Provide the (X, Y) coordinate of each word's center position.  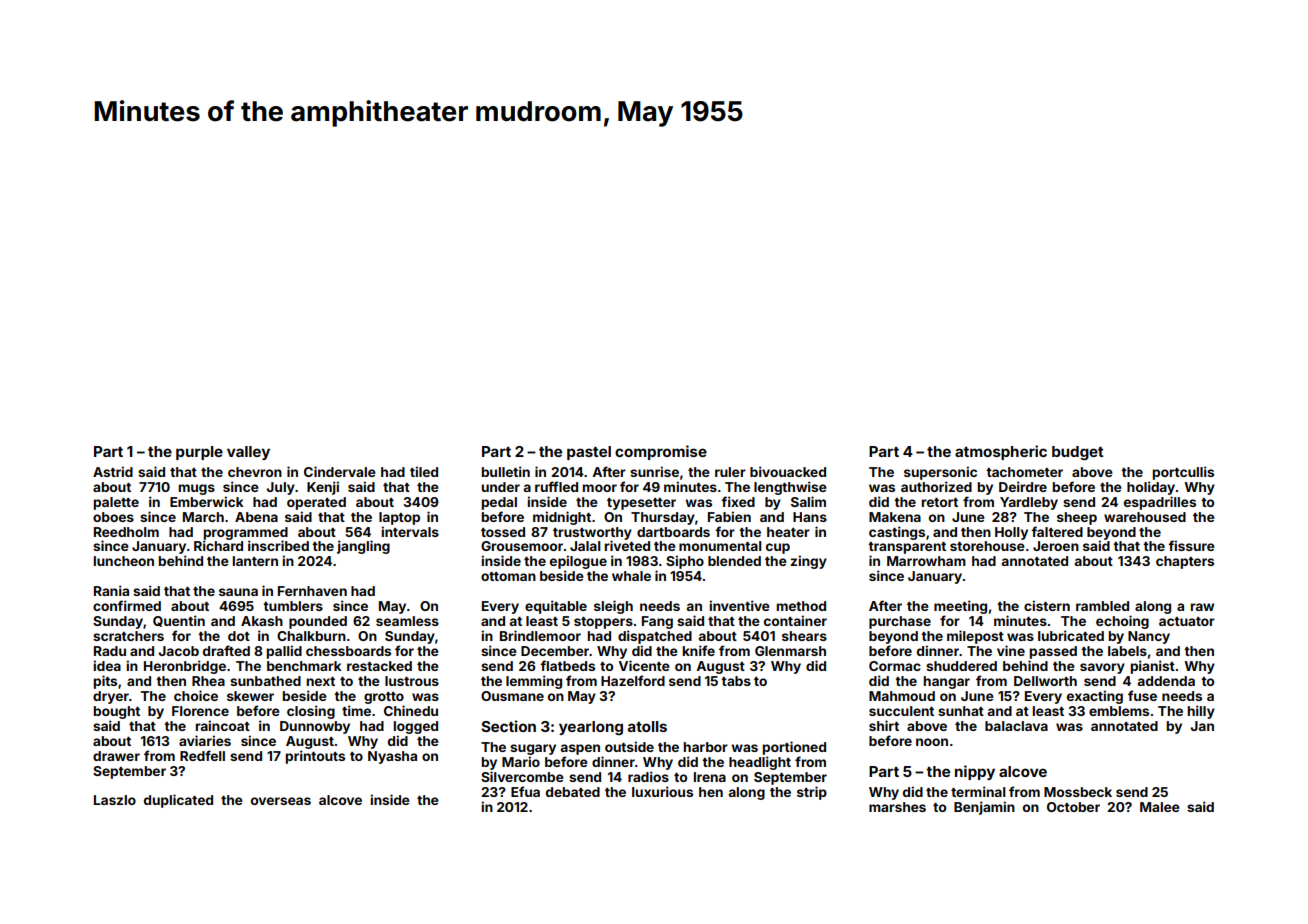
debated (573, 792)
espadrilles (1160, 503)
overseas (281, 801)
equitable (556, 607)
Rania (111, 590)
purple (199, 453)
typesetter (641, 504)
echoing (1122, 622)
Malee (1160, 807)
